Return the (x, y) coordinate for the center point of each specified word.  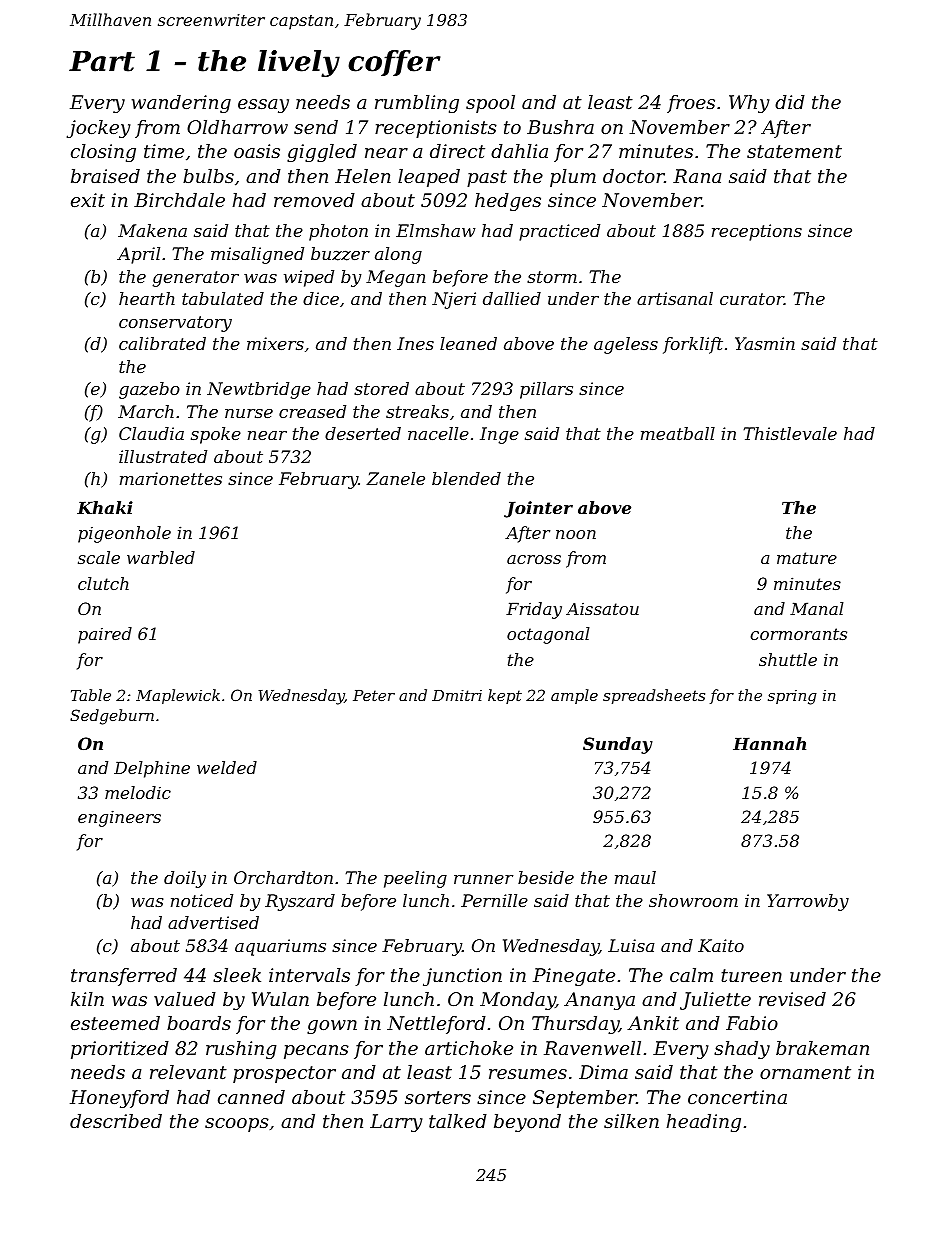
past (487, 178)
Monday (518, 1001)
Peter (374, 695)
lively (299, 63)
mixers (275, 343)
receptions (757, 232)
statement (794, 151)
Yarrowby (808, 902)
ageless (626, 345)
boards (199, 1023)
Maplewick (178, 696)
